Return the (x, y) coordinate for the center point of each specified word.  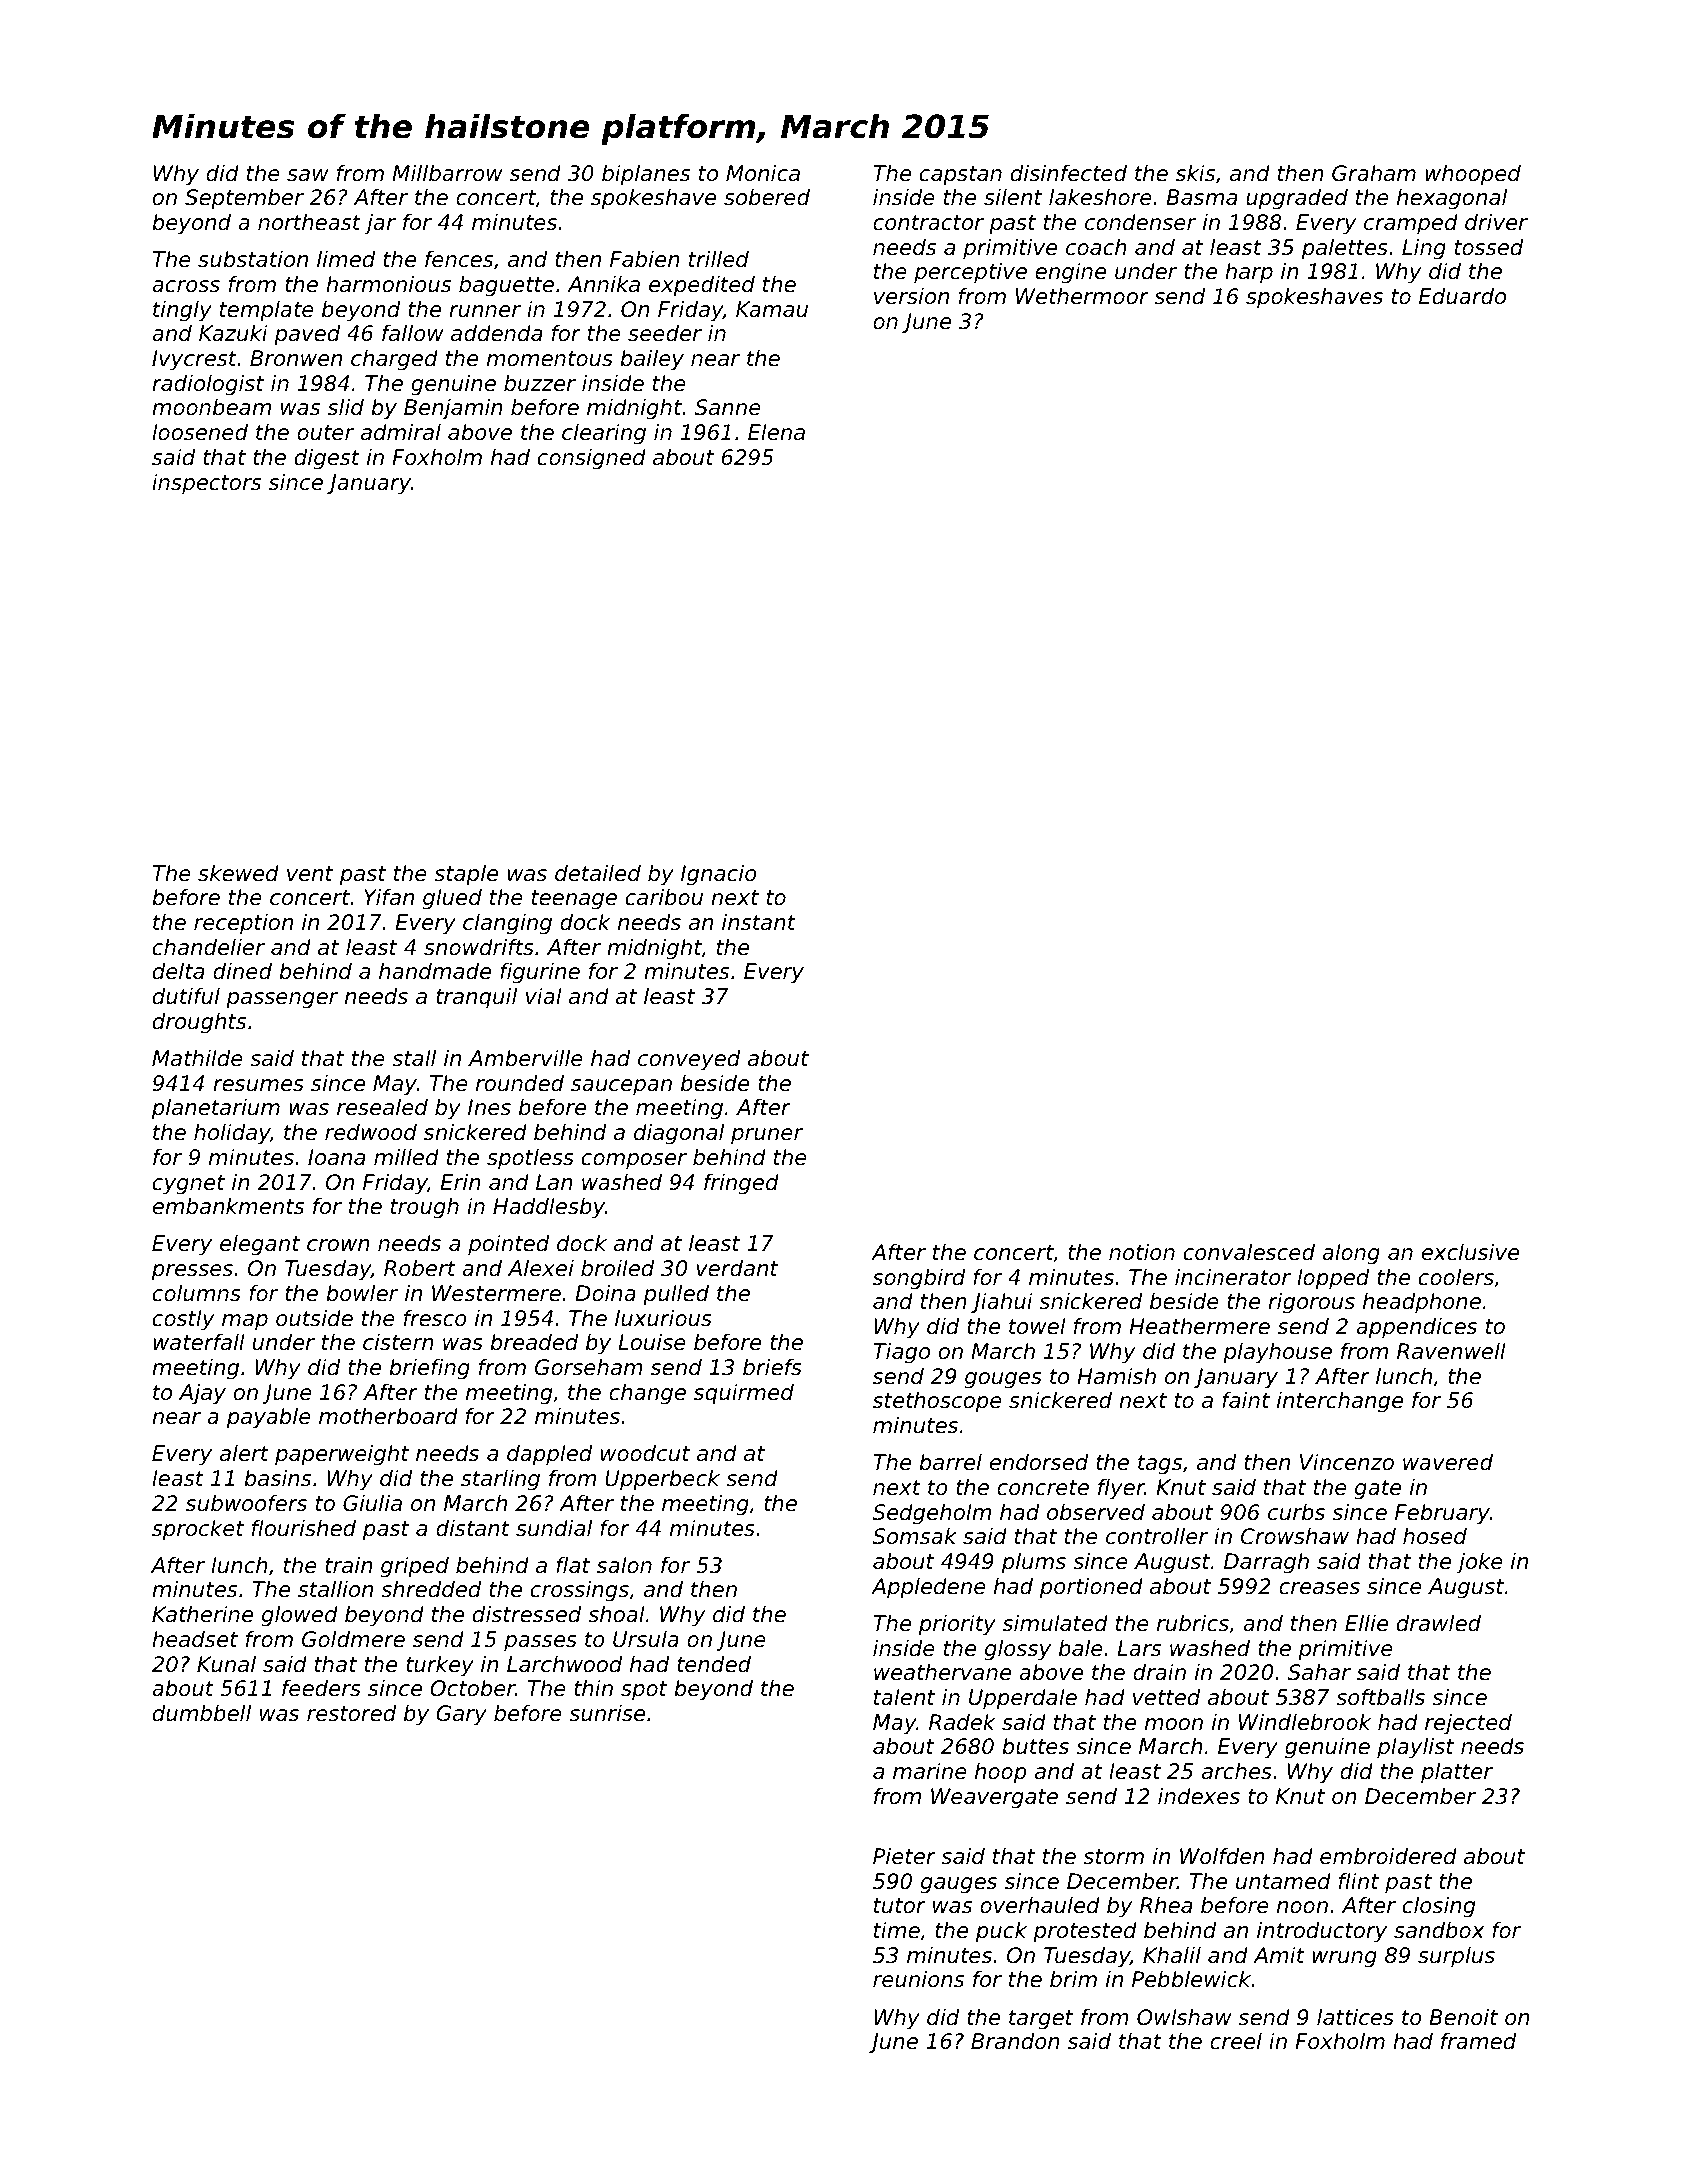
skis (1195, 173)
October (472, 1688)
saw (308, 175)
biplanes (646, 175)
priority (957, 1625)
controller (1157, 1536)
